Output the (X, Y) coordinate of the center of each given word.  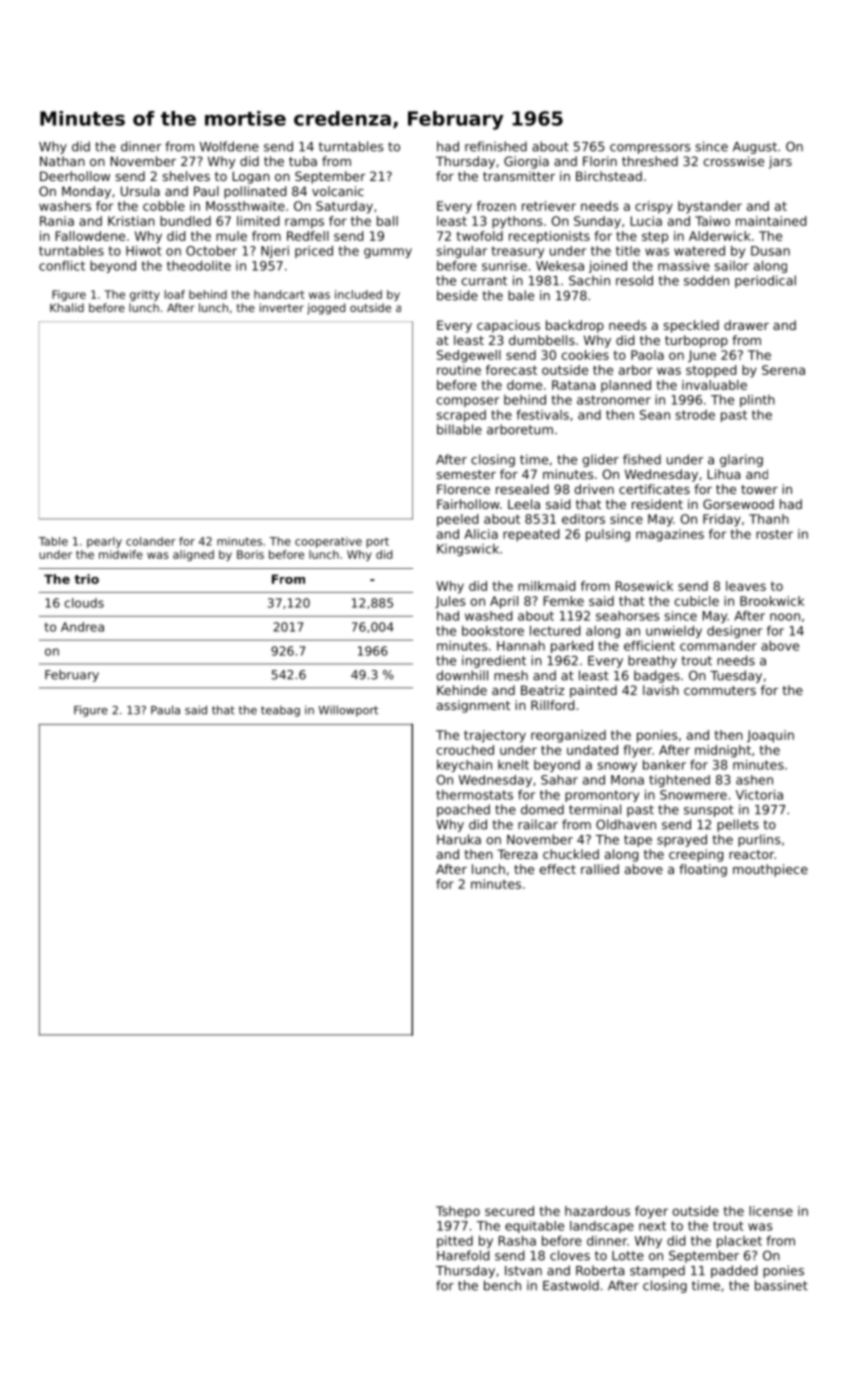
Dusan (770, 251)
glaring (741, 460)
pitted (455, 1242)
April (504, 602)
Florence (463, 489)
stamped (657, 1271)
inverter (282, 307)
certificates (654, 489)
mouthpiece (770, 870)
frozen (496, 206)
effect (557, 869)
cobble (164, 206)
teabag (280, 711)
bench (502, 1285)
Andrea (82, 627)
